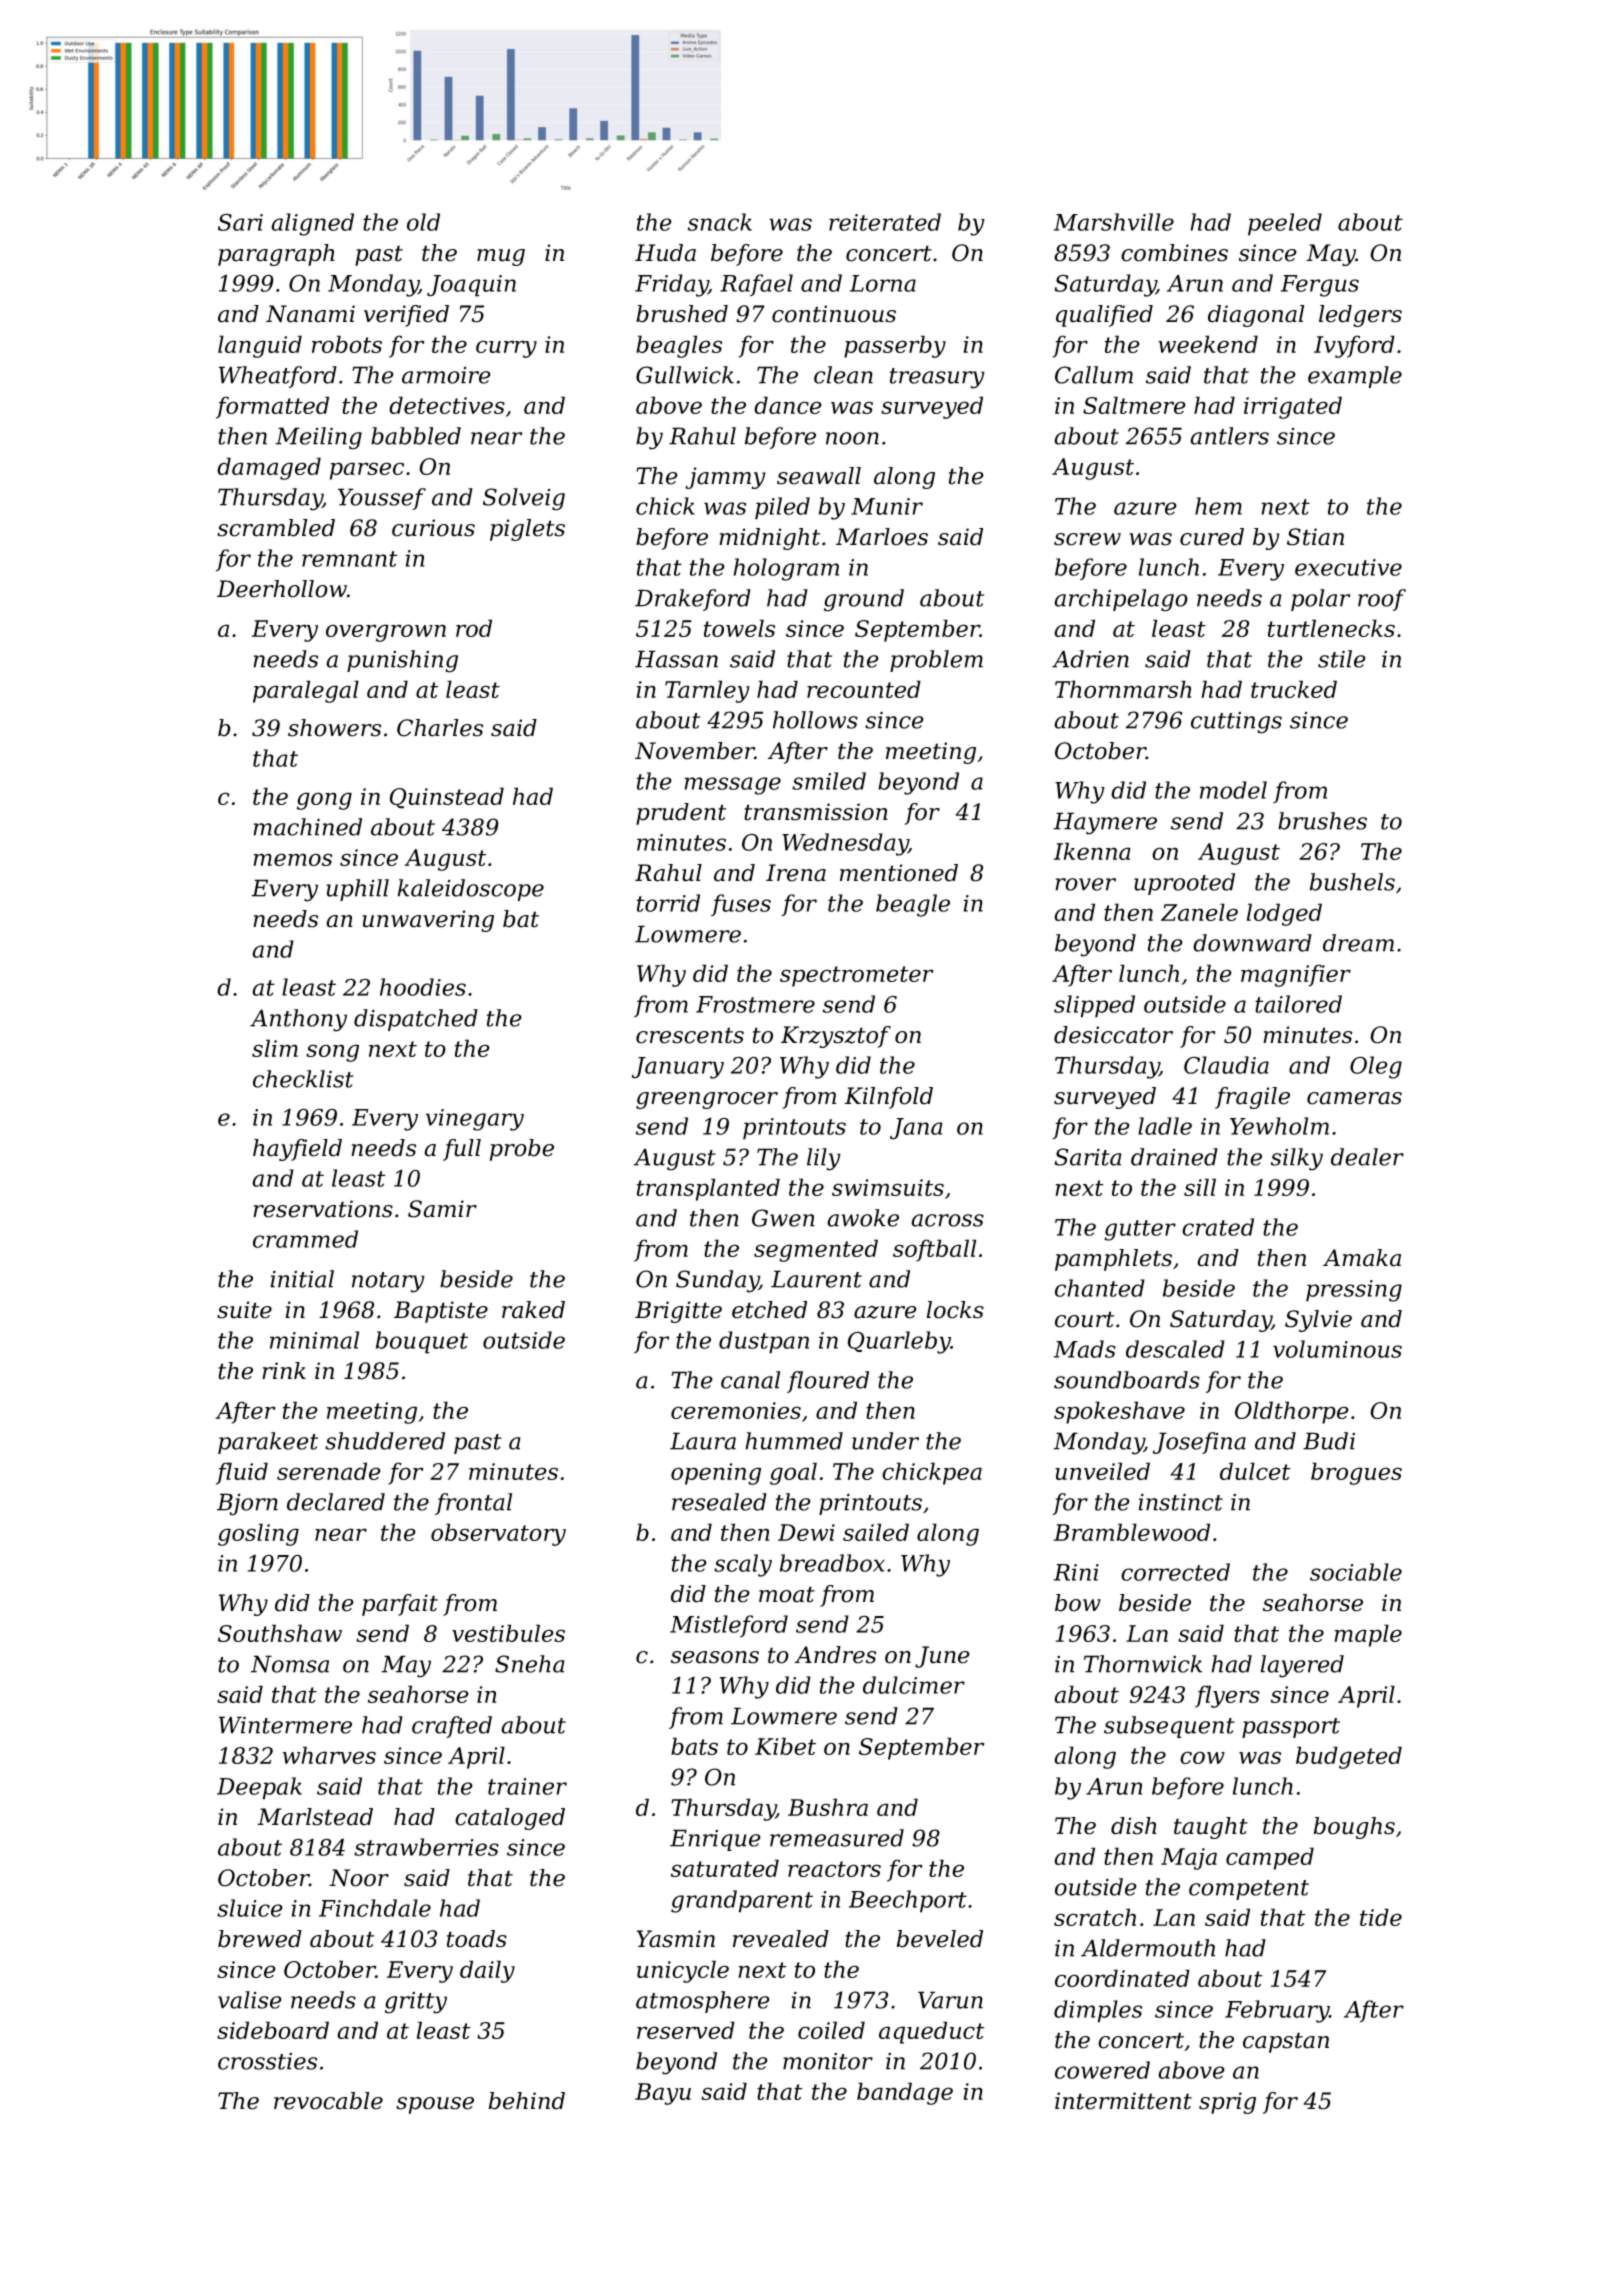 Image resolution: width=1620 pixels, height=2292 pixels. What do you see at coordinates (885, 222) in the screenshot?
I see `reiterated` at bounding box center [885, 222].
